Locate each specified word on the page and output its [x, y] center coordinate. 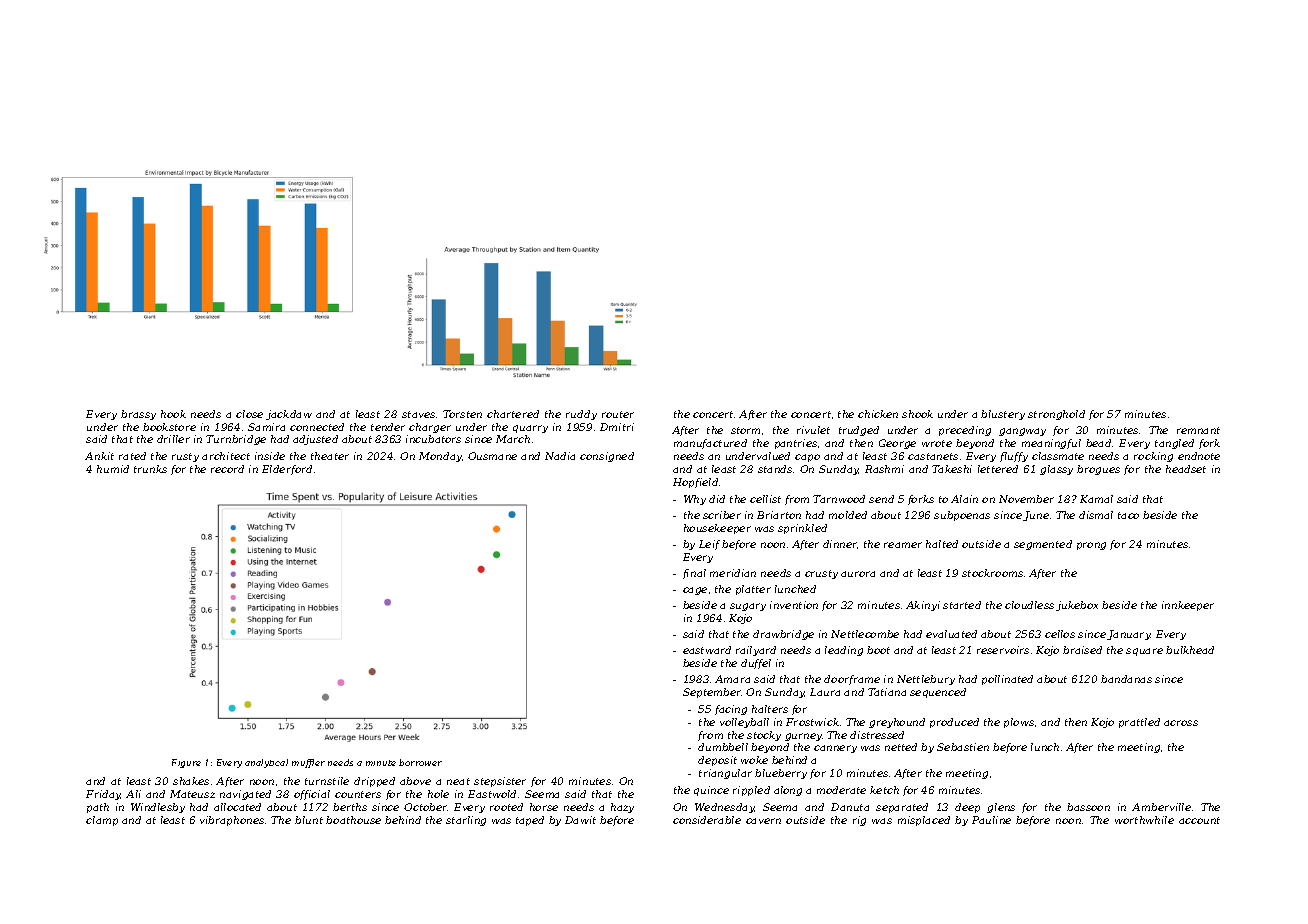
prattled [1139, 723]
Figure [186, 763]
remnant [1198, 430]
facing [731, 710]
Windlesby [158, 808]
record [227, 469]
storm [745, 430]
